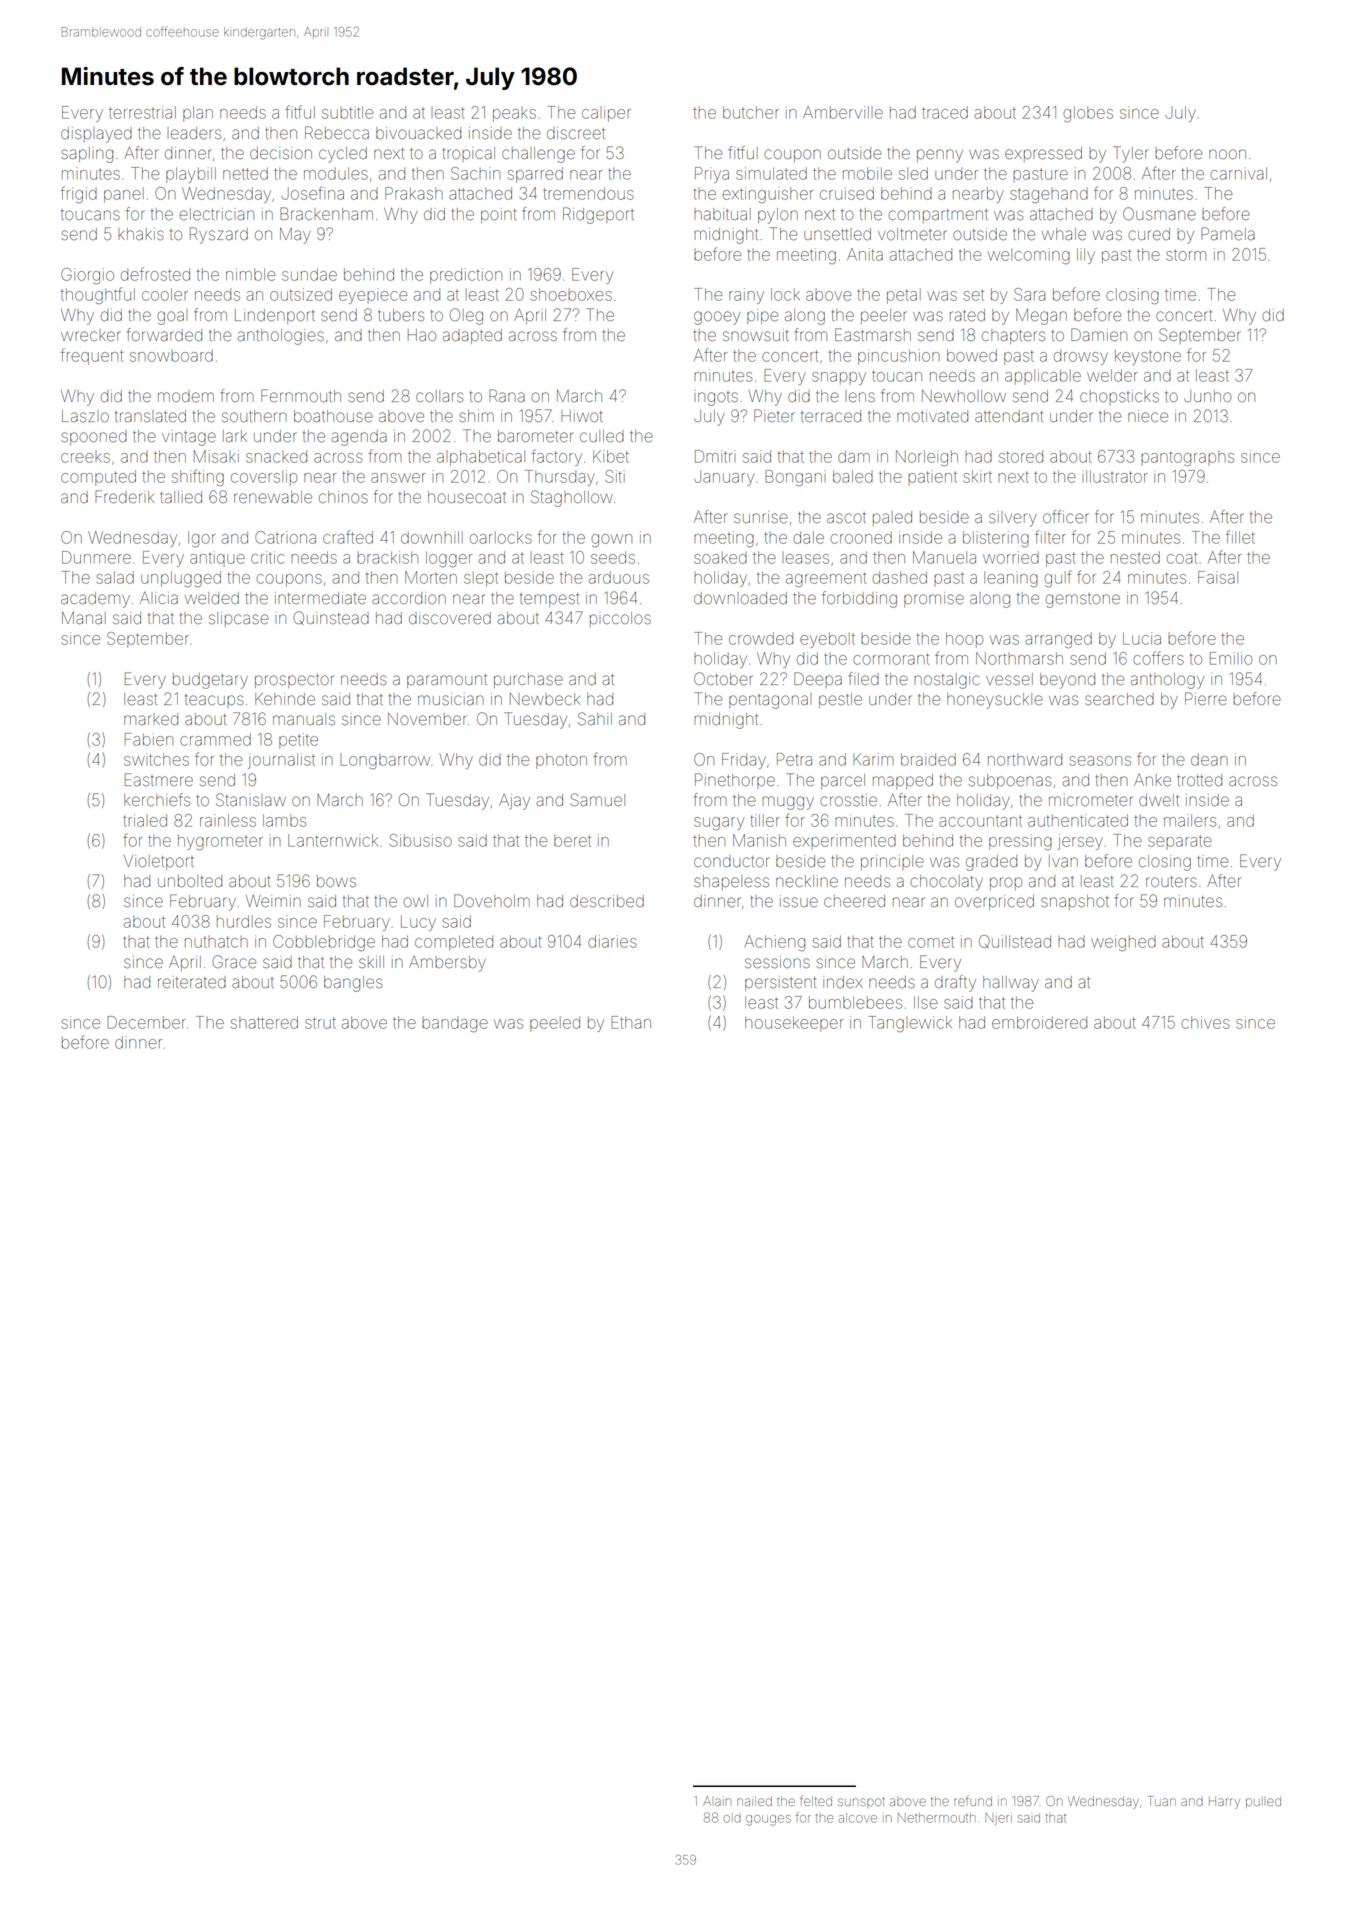 The width and height of the image is (1349, 1907). I want to click on frigid, so click(79, 194).
